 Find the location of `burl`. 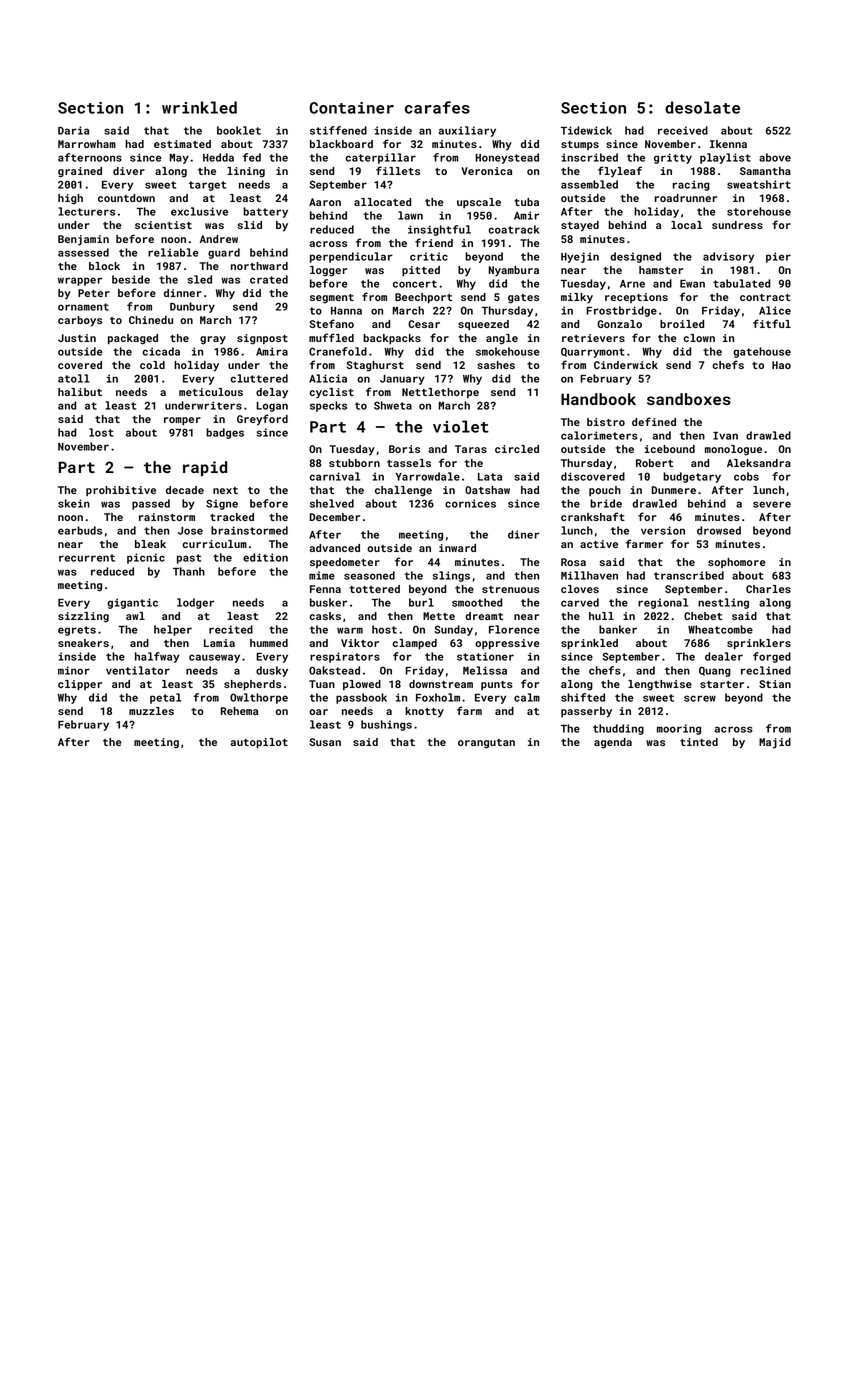

burl is located at coordinates (421, 602).
